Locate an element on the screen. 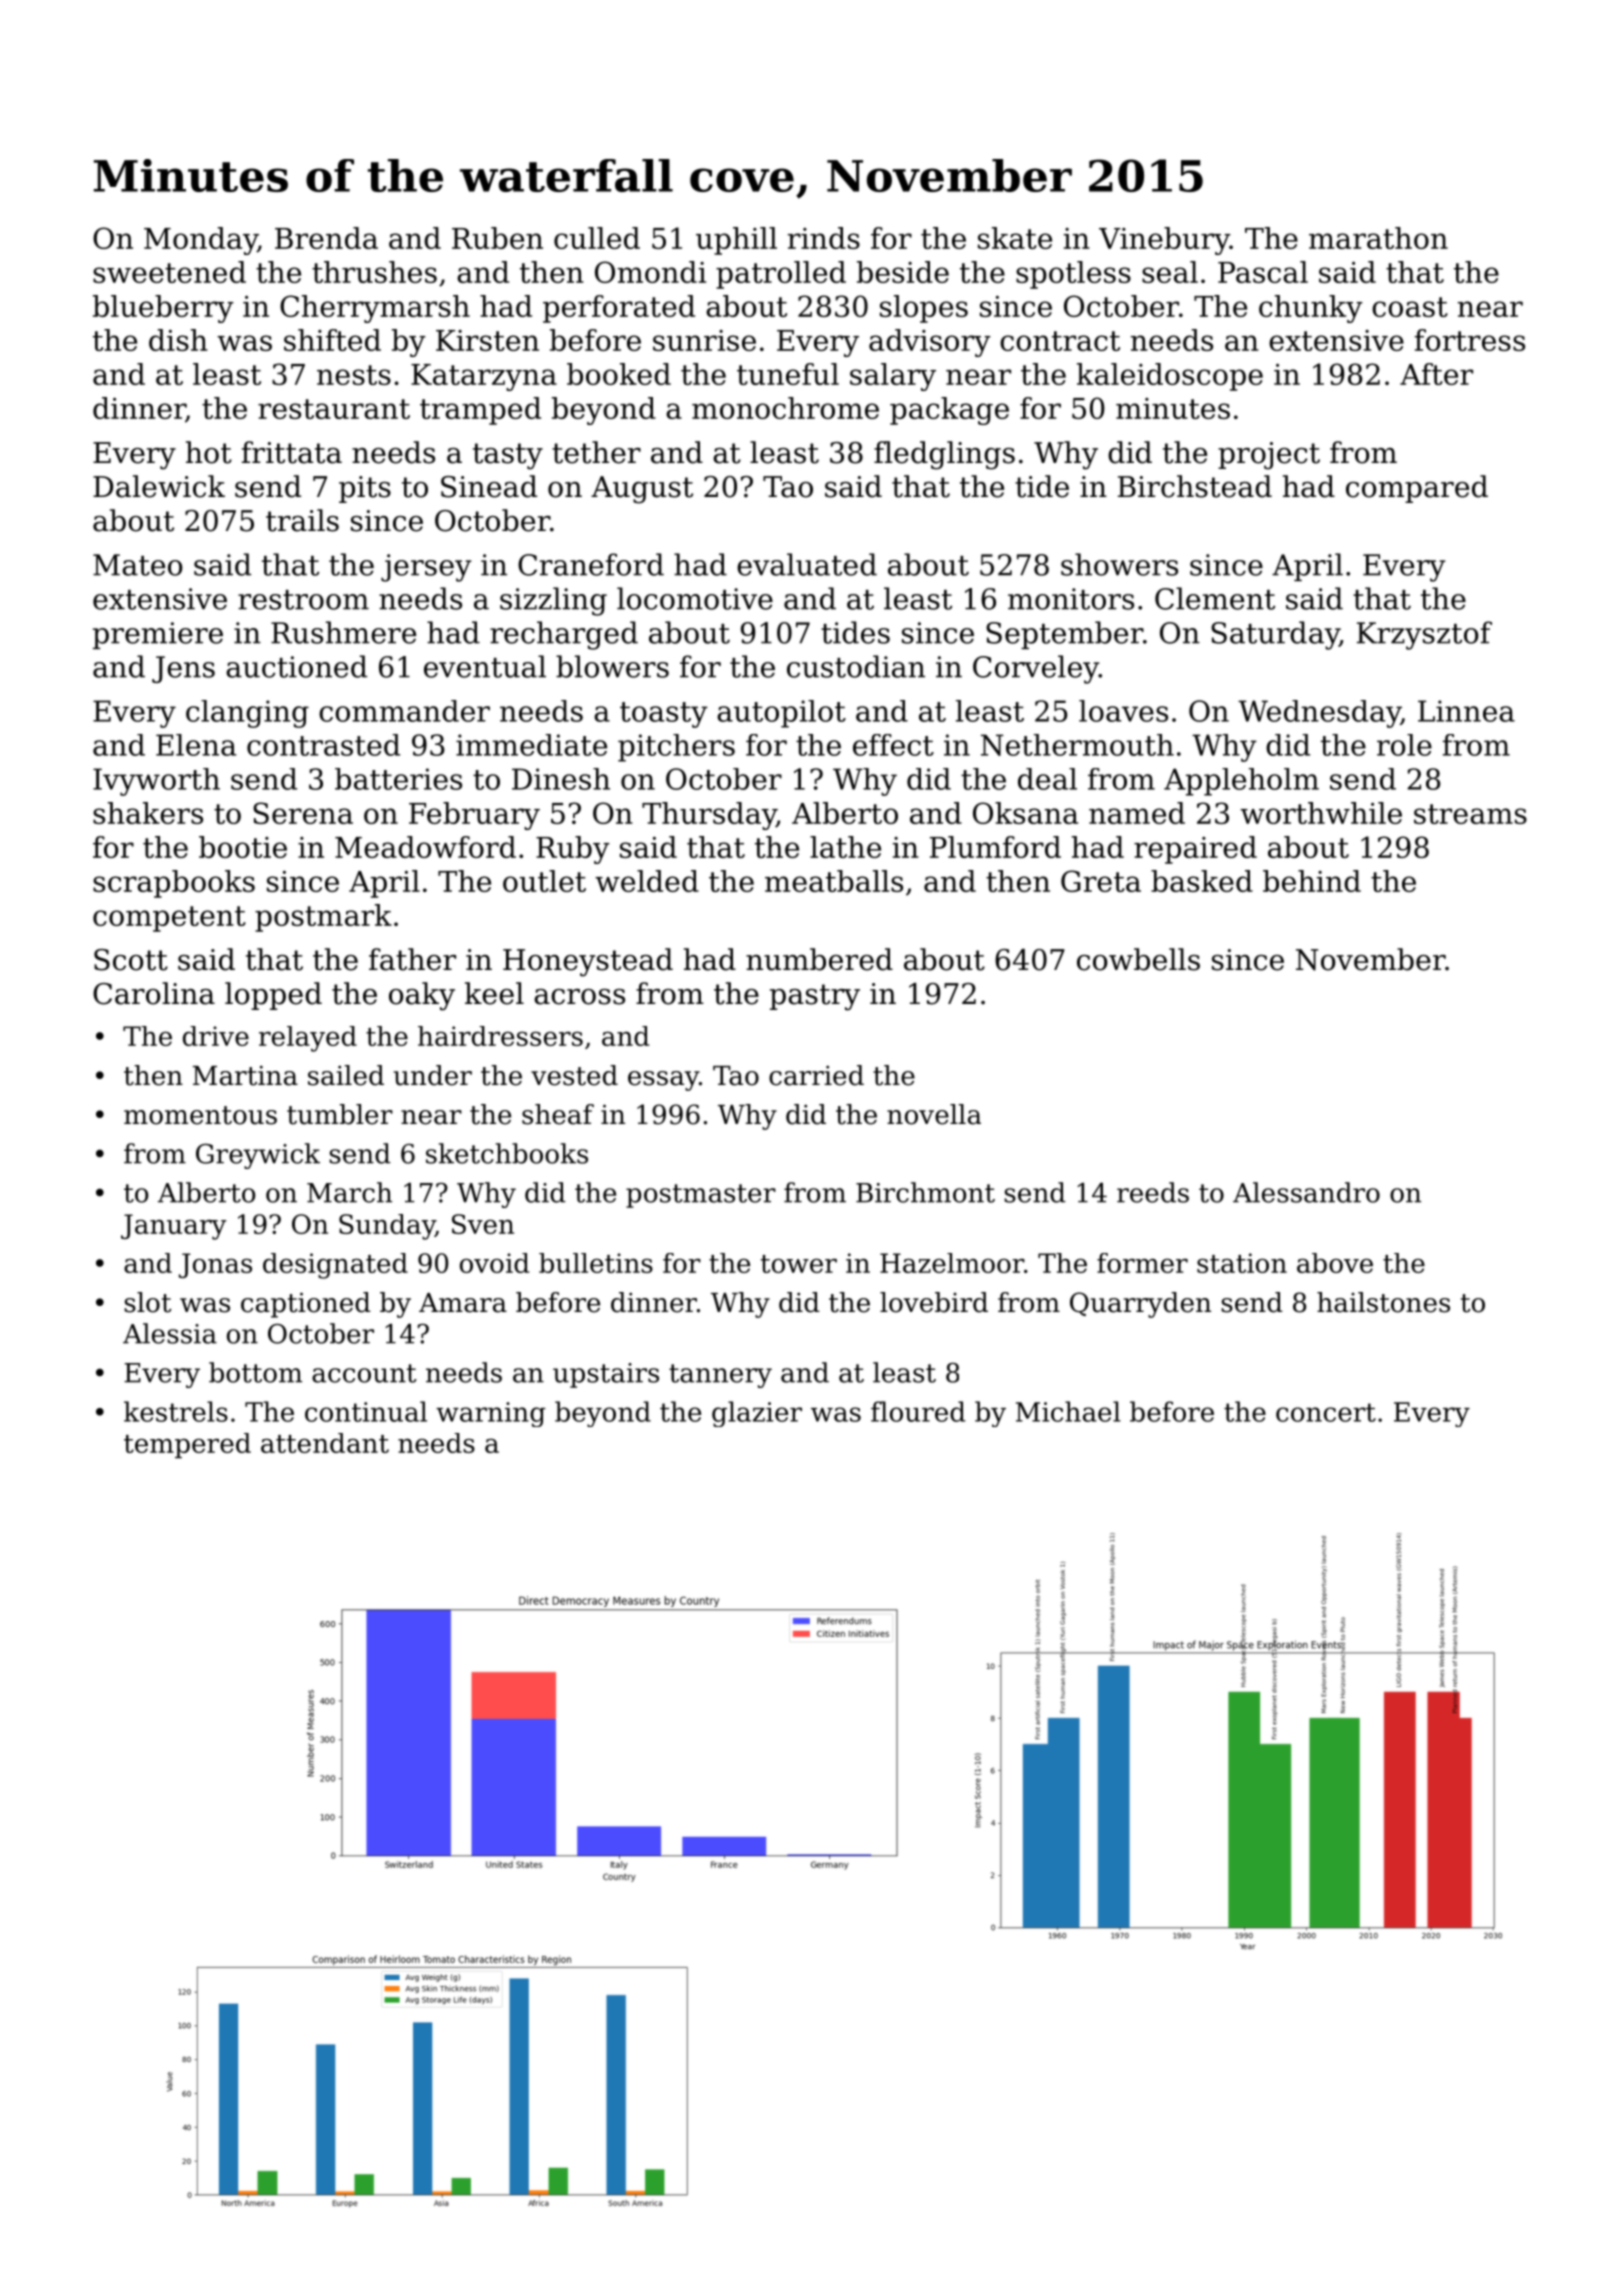  behind is located at coordinates (1312, 881).
